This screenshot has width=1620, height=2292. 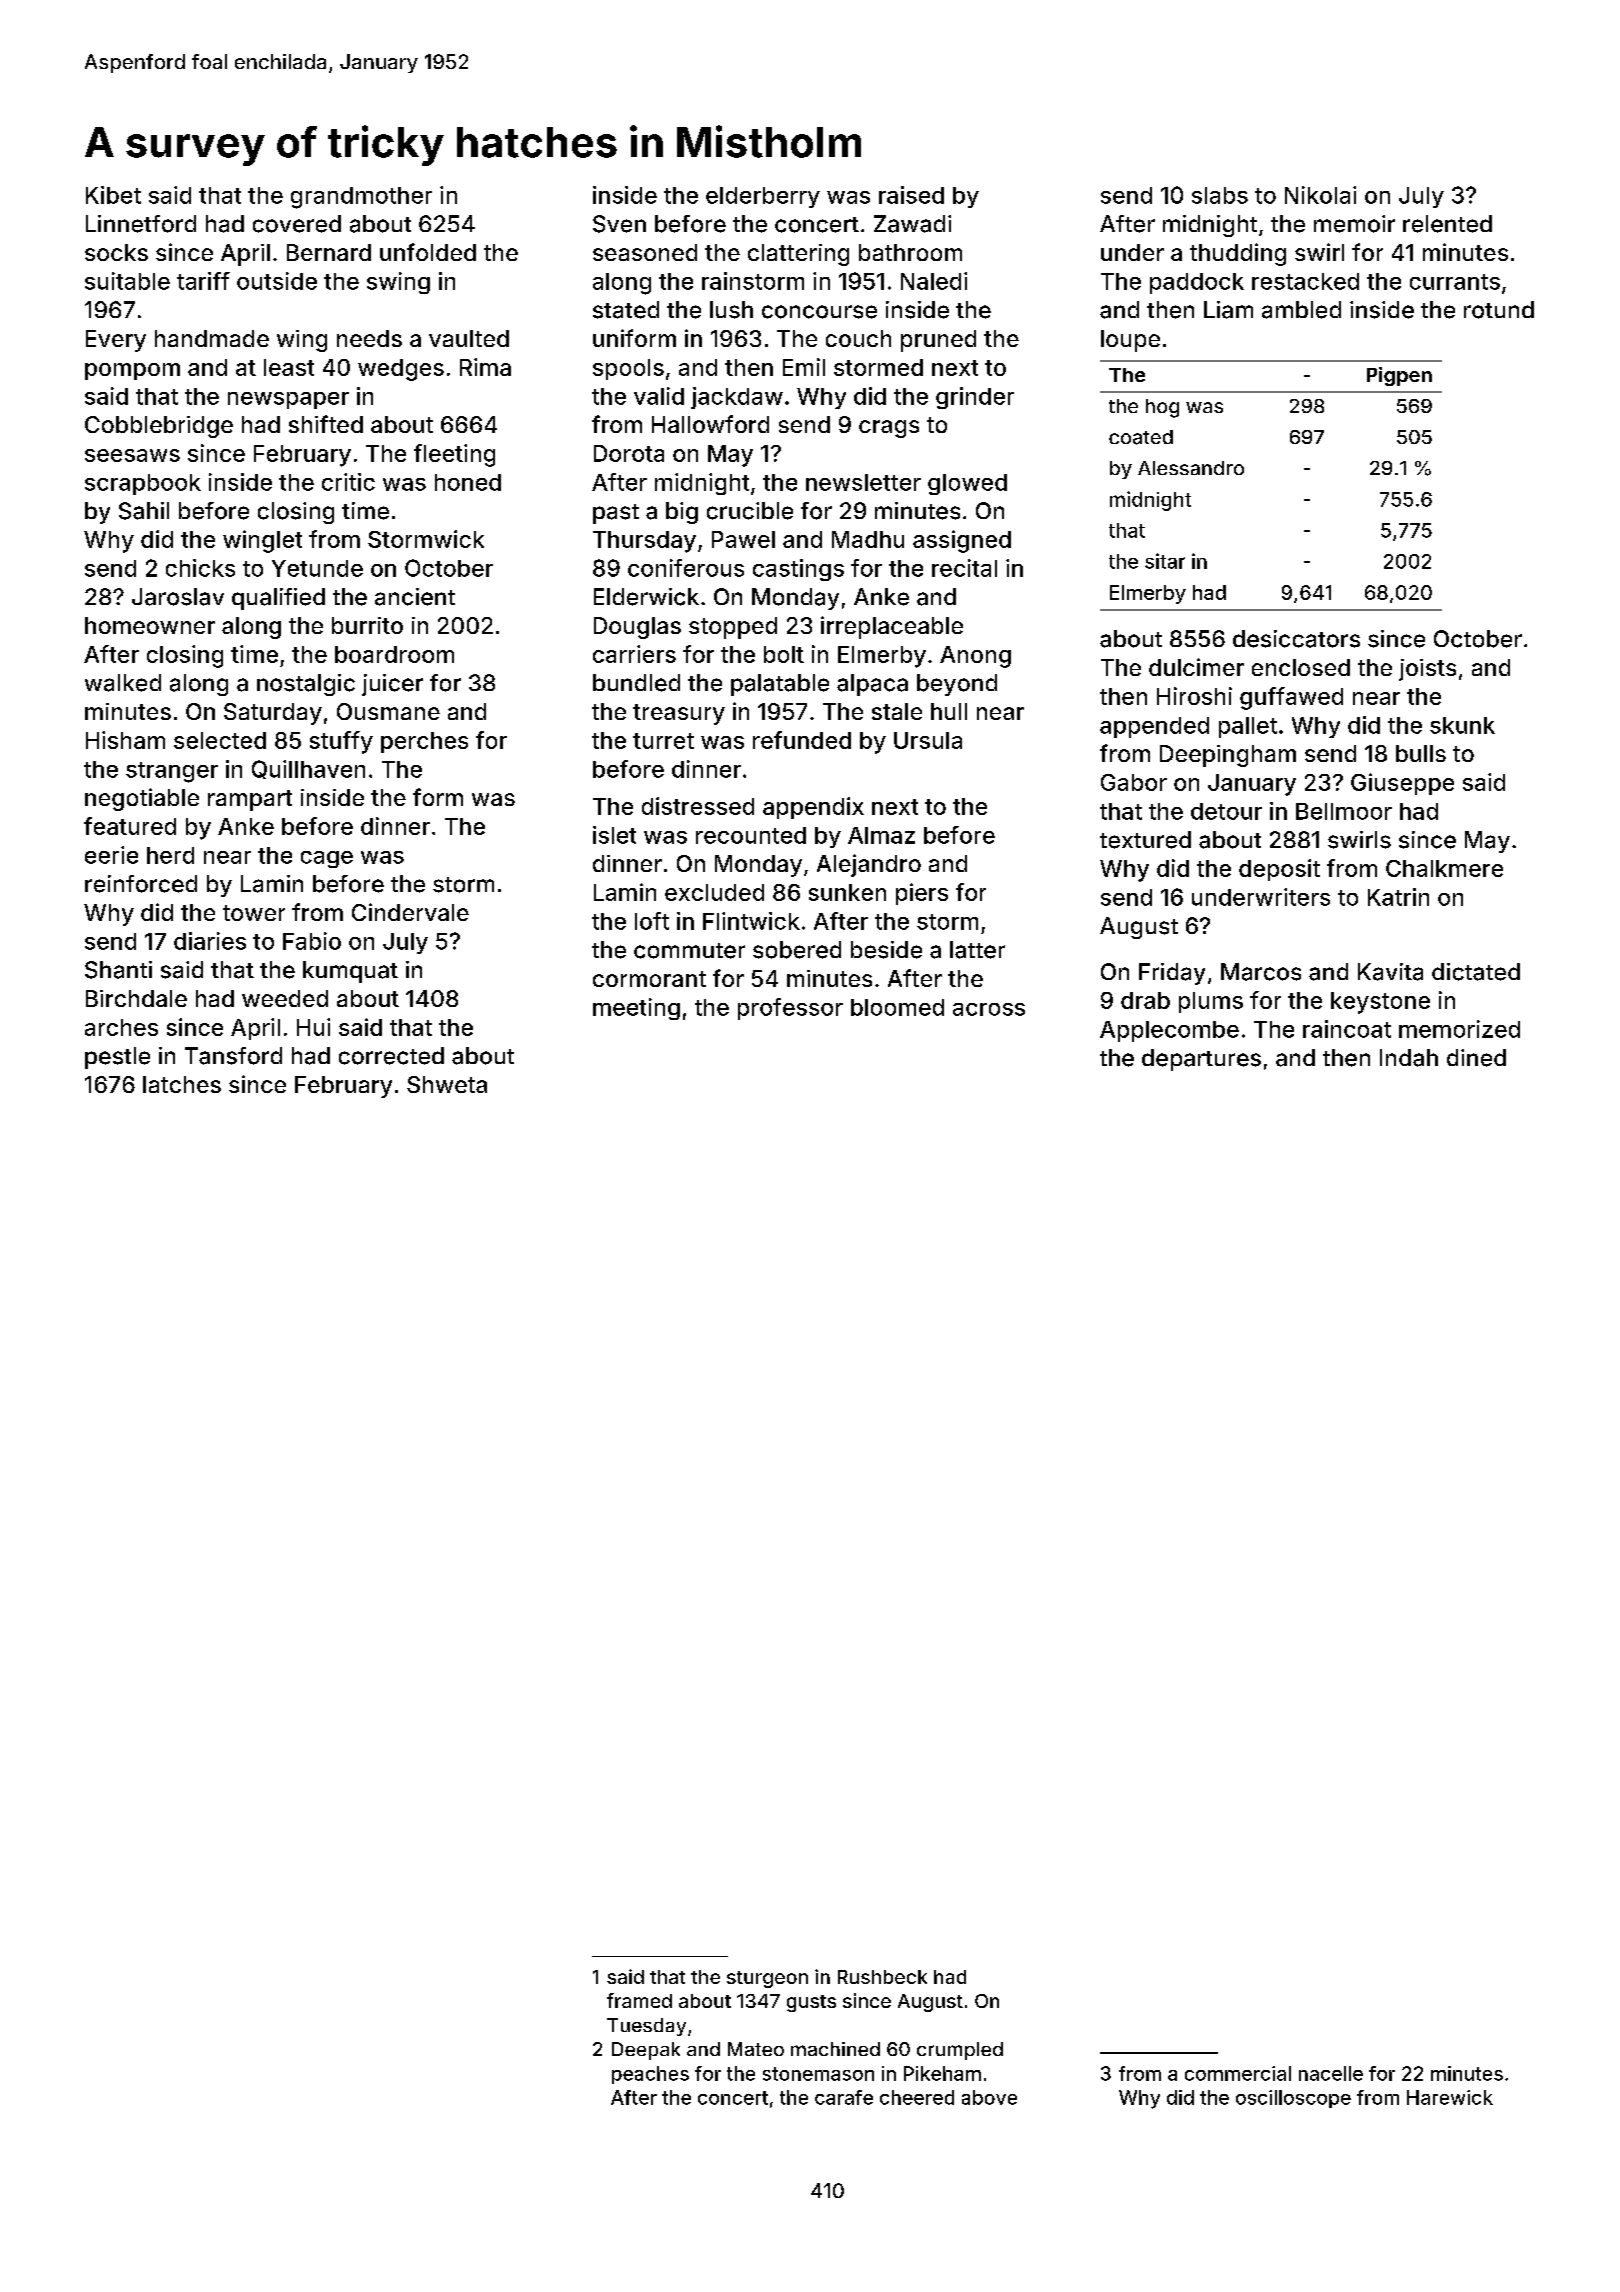 What do you see at coordinates (1444, 868) in the screenshot?
I see `Chalkmere` at bounding box center [1444, 868].
